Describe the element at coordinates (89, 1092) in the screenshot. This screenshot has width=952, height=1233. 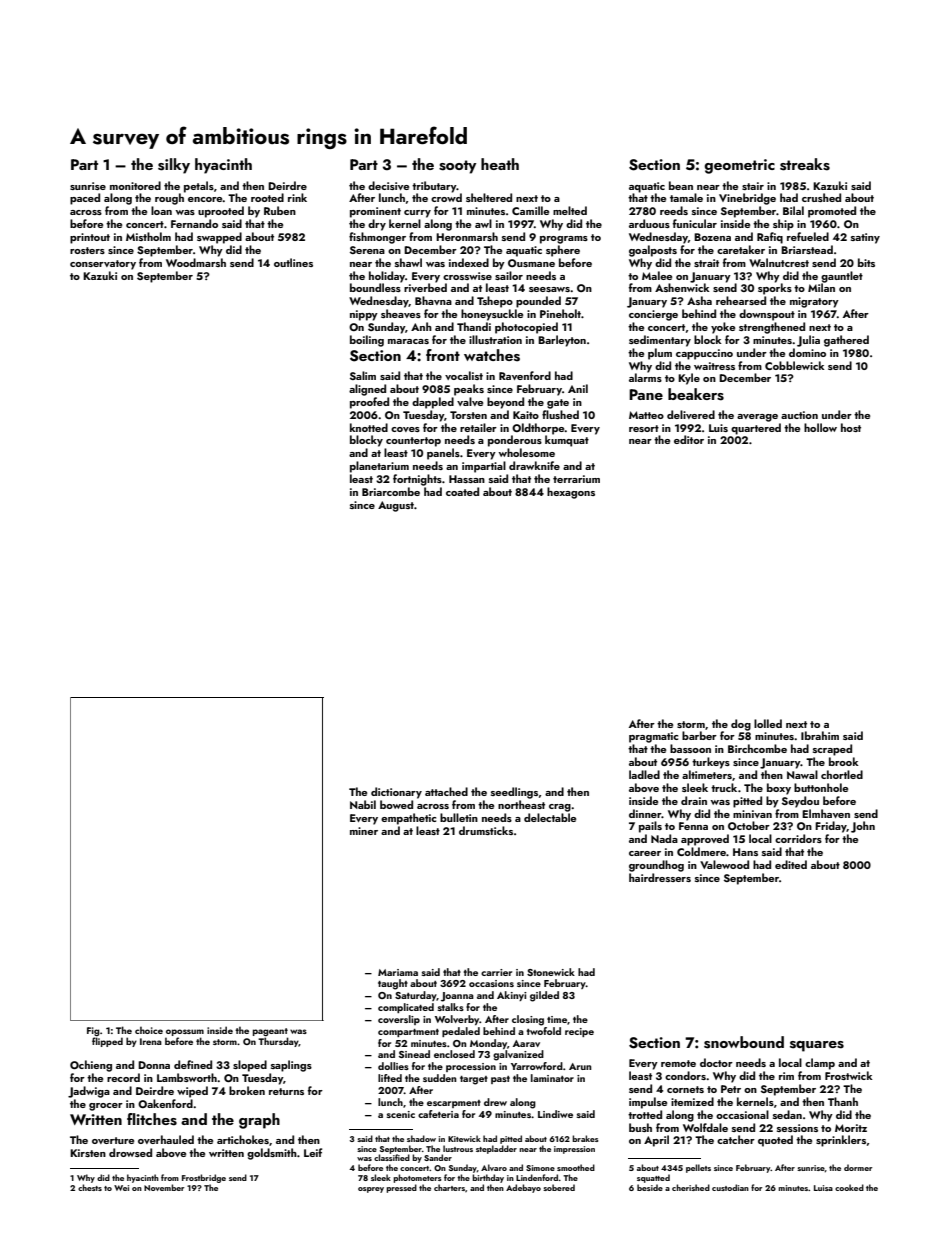
I see `Jadwiga` at that location.
